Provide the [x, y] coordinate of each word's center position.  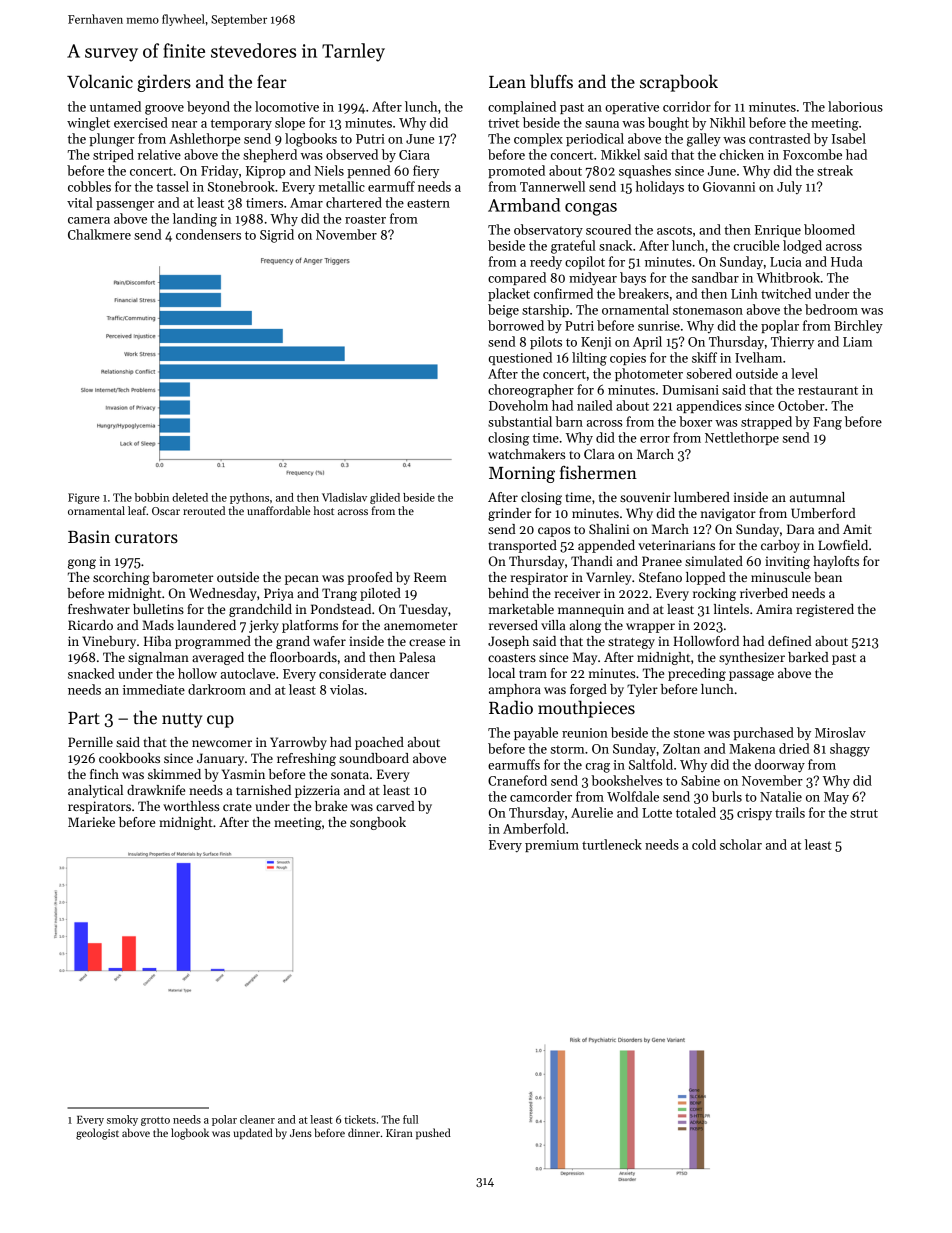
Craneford [517, 780]
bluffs [551, 81]
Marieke [91, 822]
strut [864, 813]
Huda [847, 261]
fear [272, 82]
